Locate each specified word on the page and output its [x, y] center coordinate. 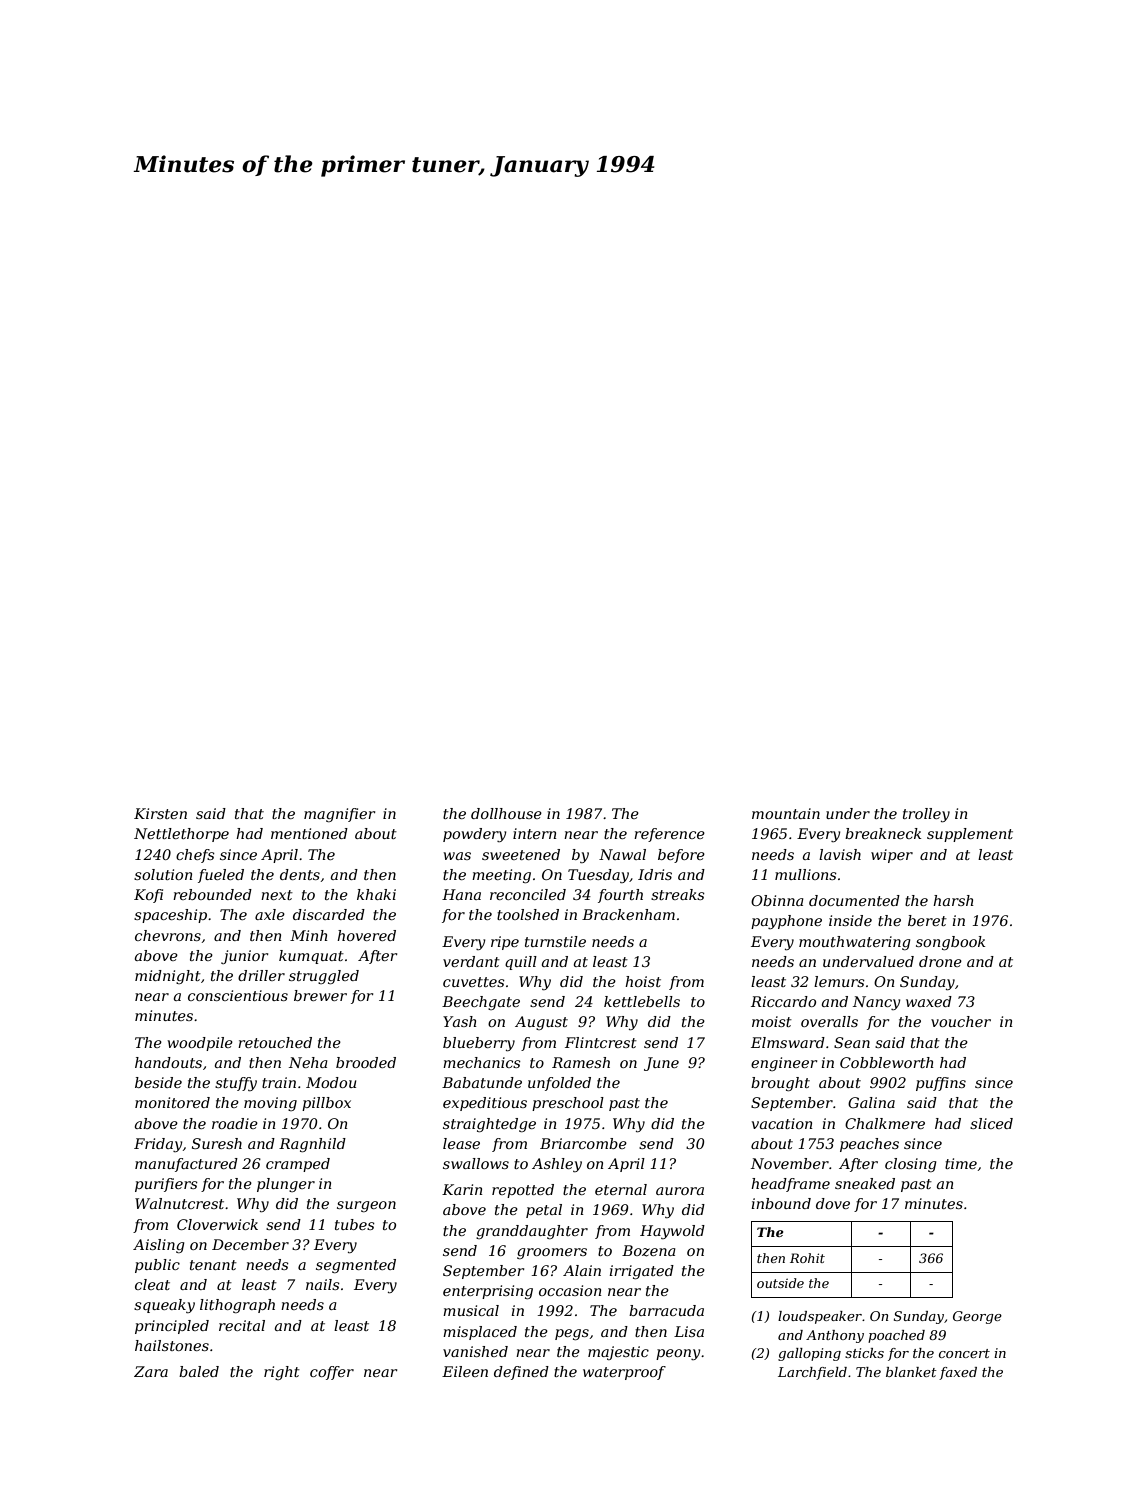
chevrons [168, 935]
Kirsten [160, 813]
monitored [172, 1102]
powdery [475, 835]
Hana [461, 894]
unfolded [559, 1084]
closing [910, 1165]
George [977, 1317]
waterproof [624, 1373]
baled [199, 1371]
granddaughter [532, 1232]
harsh [953, 900]
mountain [786, 813]
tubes [355, 1224]
